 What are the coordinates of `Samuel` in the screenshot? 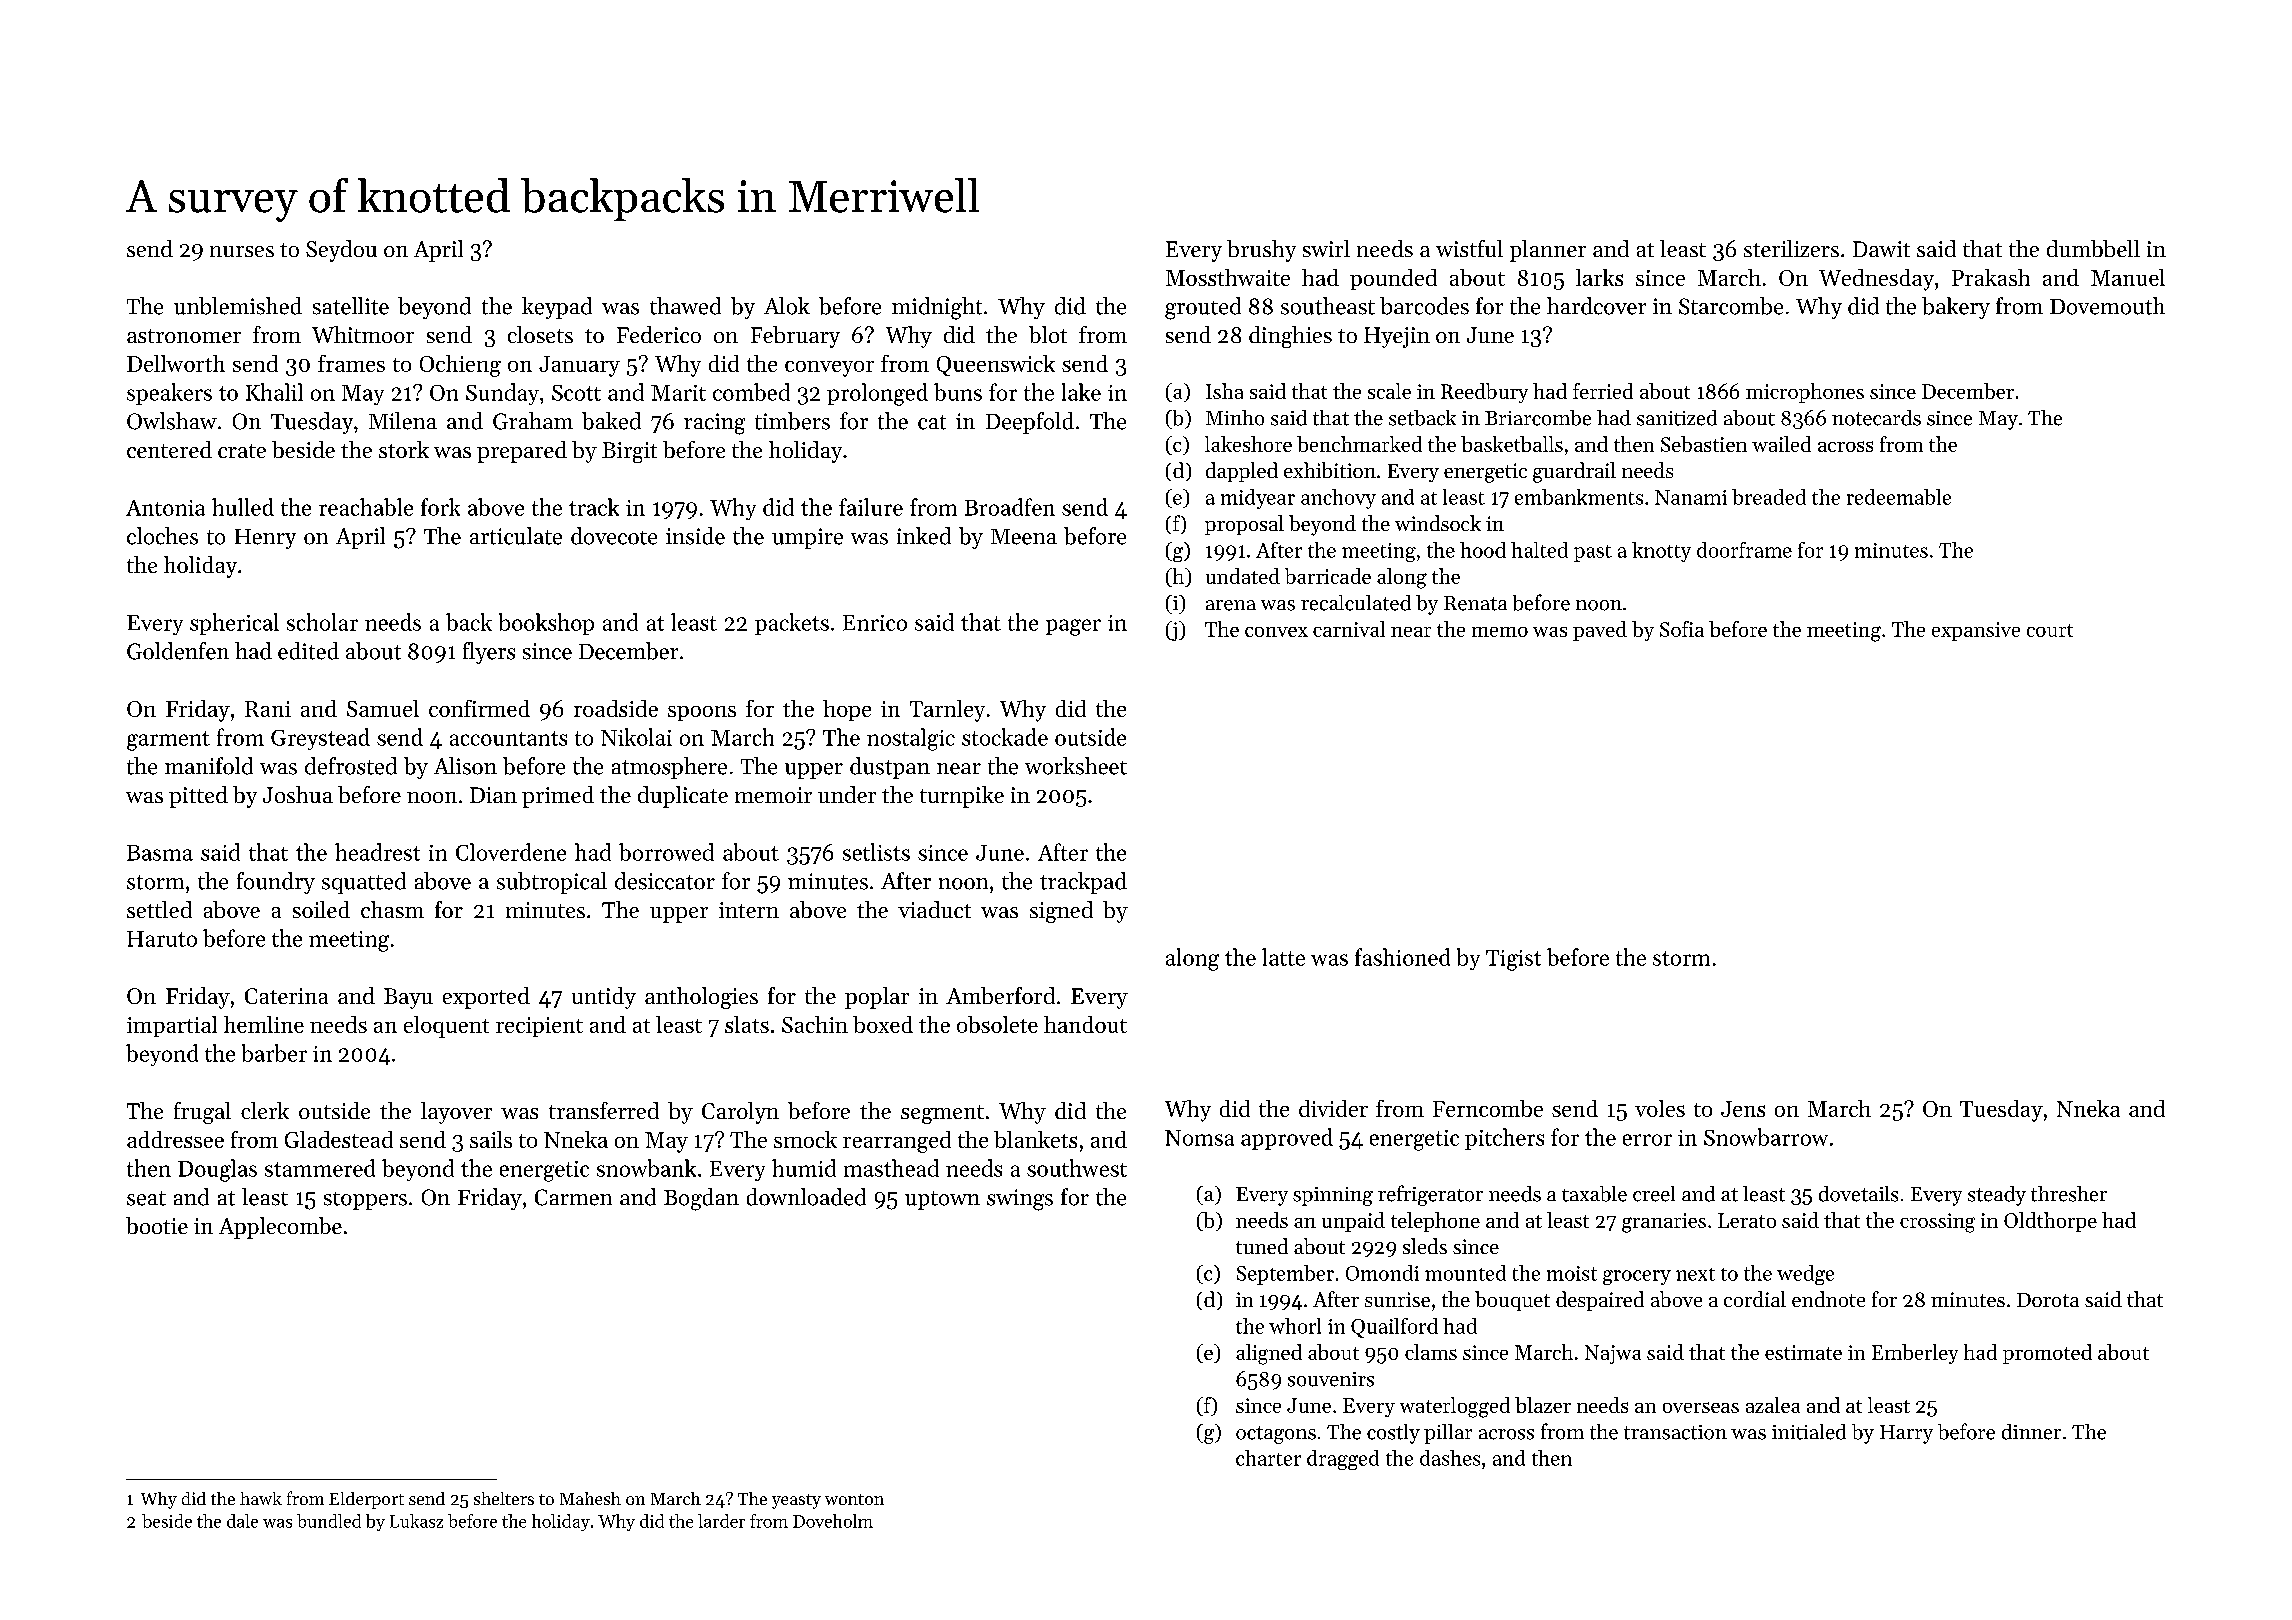 It's located at (383, 708).
